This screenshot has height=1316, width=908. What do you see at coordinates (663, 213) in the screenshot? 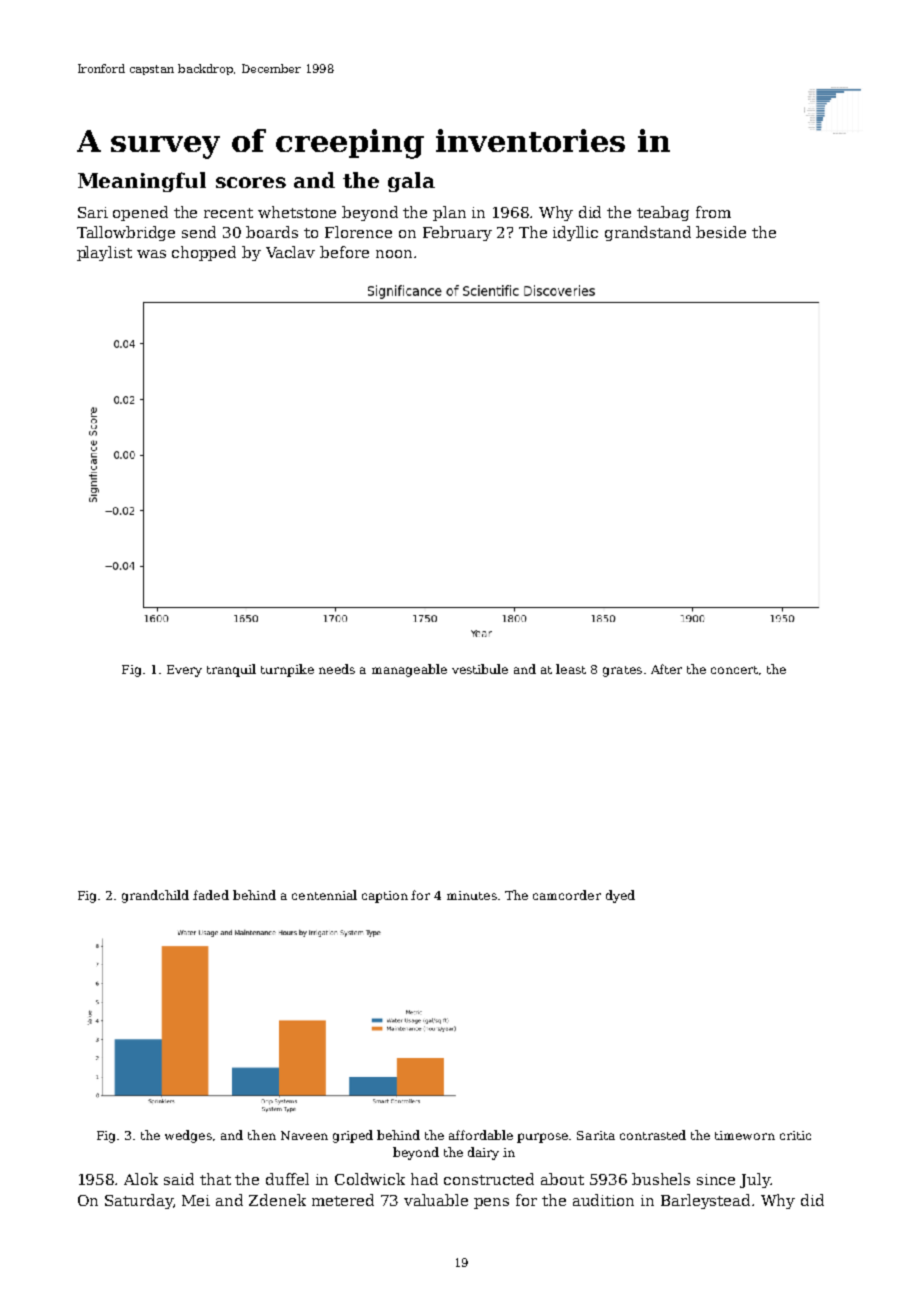
I see `teabag` at bounding box center [663, 213].
